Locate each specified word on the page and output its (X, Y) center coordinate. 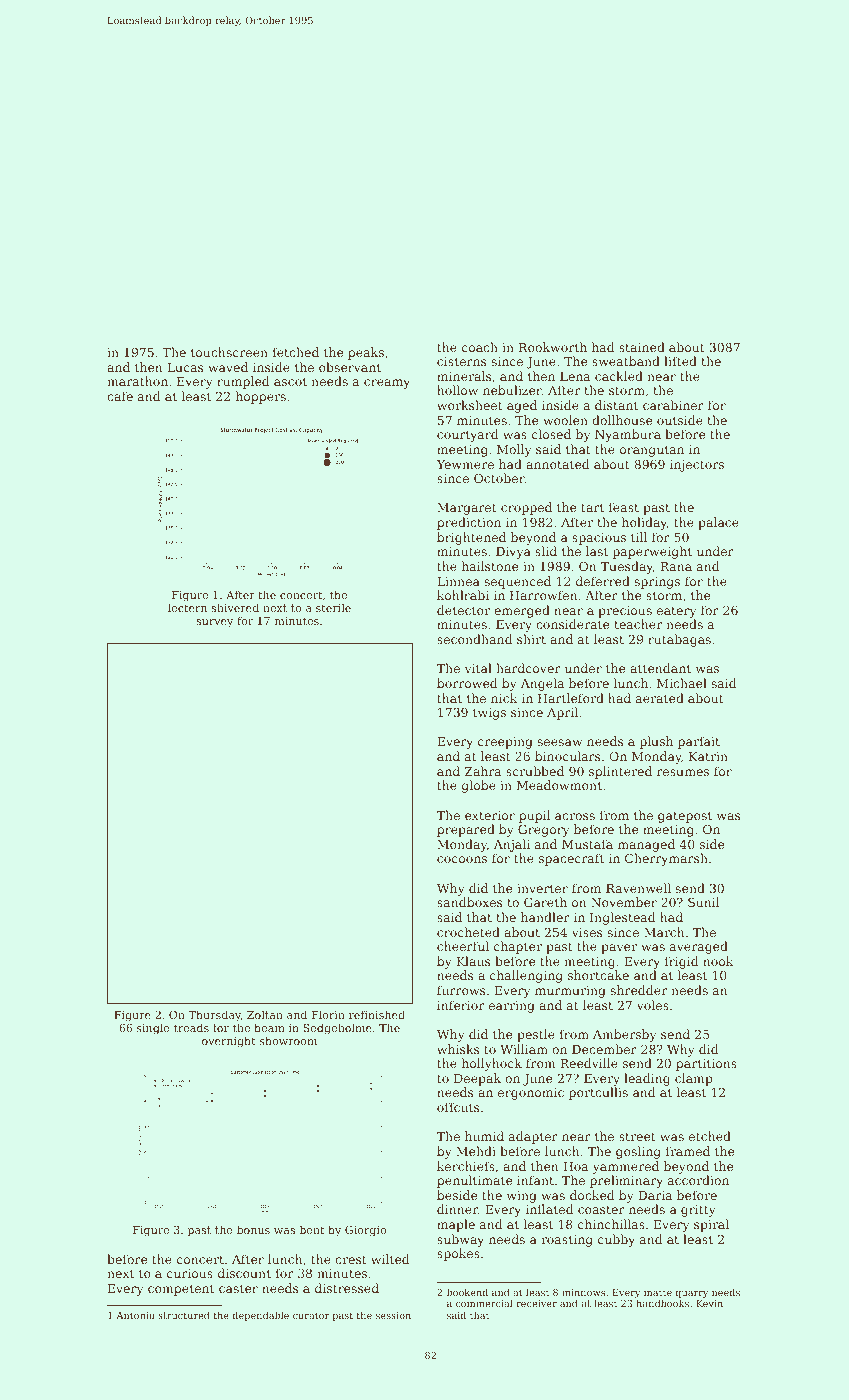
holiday (644, 523)
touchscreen (229, 352)
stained (642, 347)
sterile (333, 607)
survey (214, 623)
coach (480, 347)
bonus (253, 1229)
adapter (533, 1137)
